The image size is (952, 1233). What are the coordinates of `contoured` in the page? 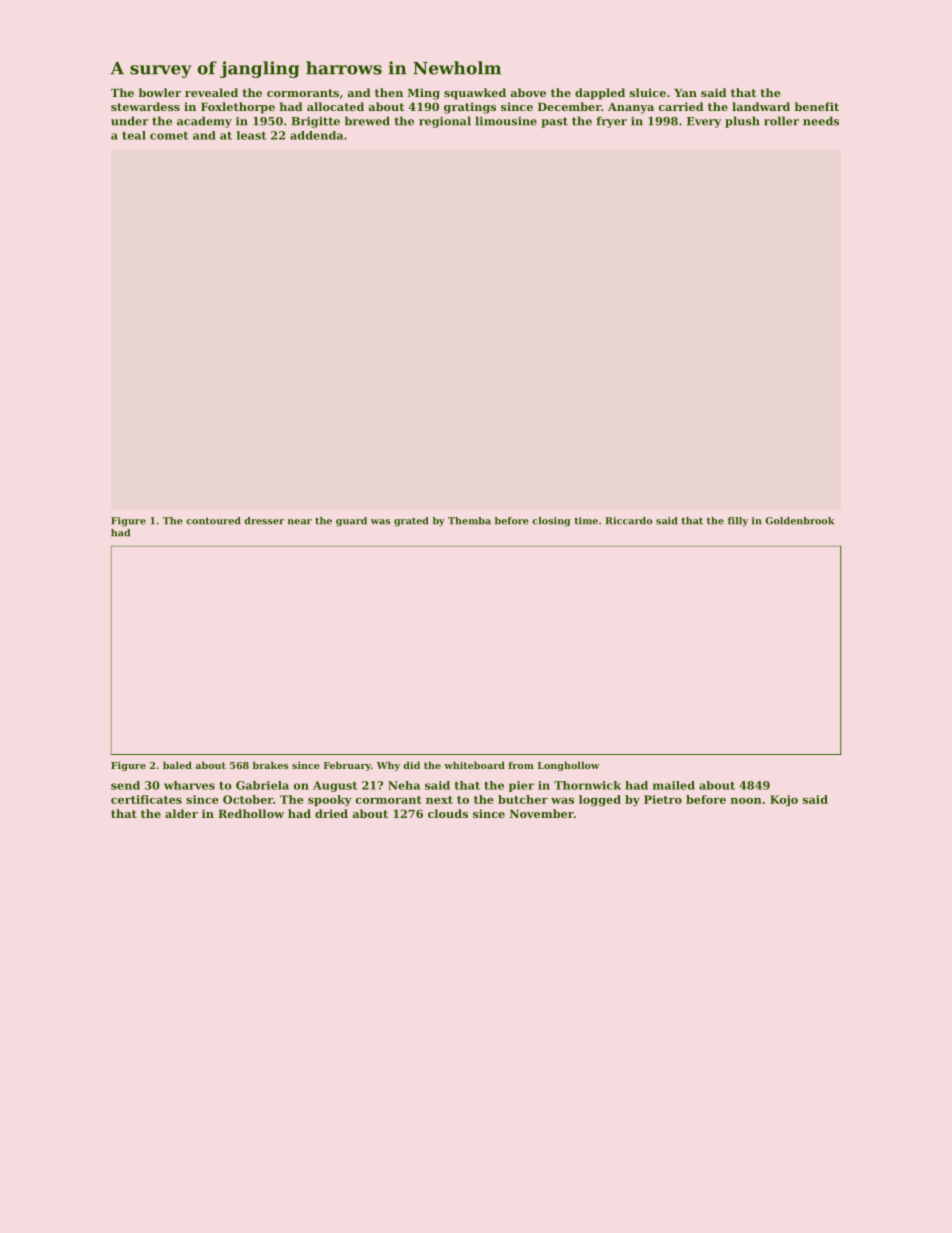 It's located at (213, 521).
